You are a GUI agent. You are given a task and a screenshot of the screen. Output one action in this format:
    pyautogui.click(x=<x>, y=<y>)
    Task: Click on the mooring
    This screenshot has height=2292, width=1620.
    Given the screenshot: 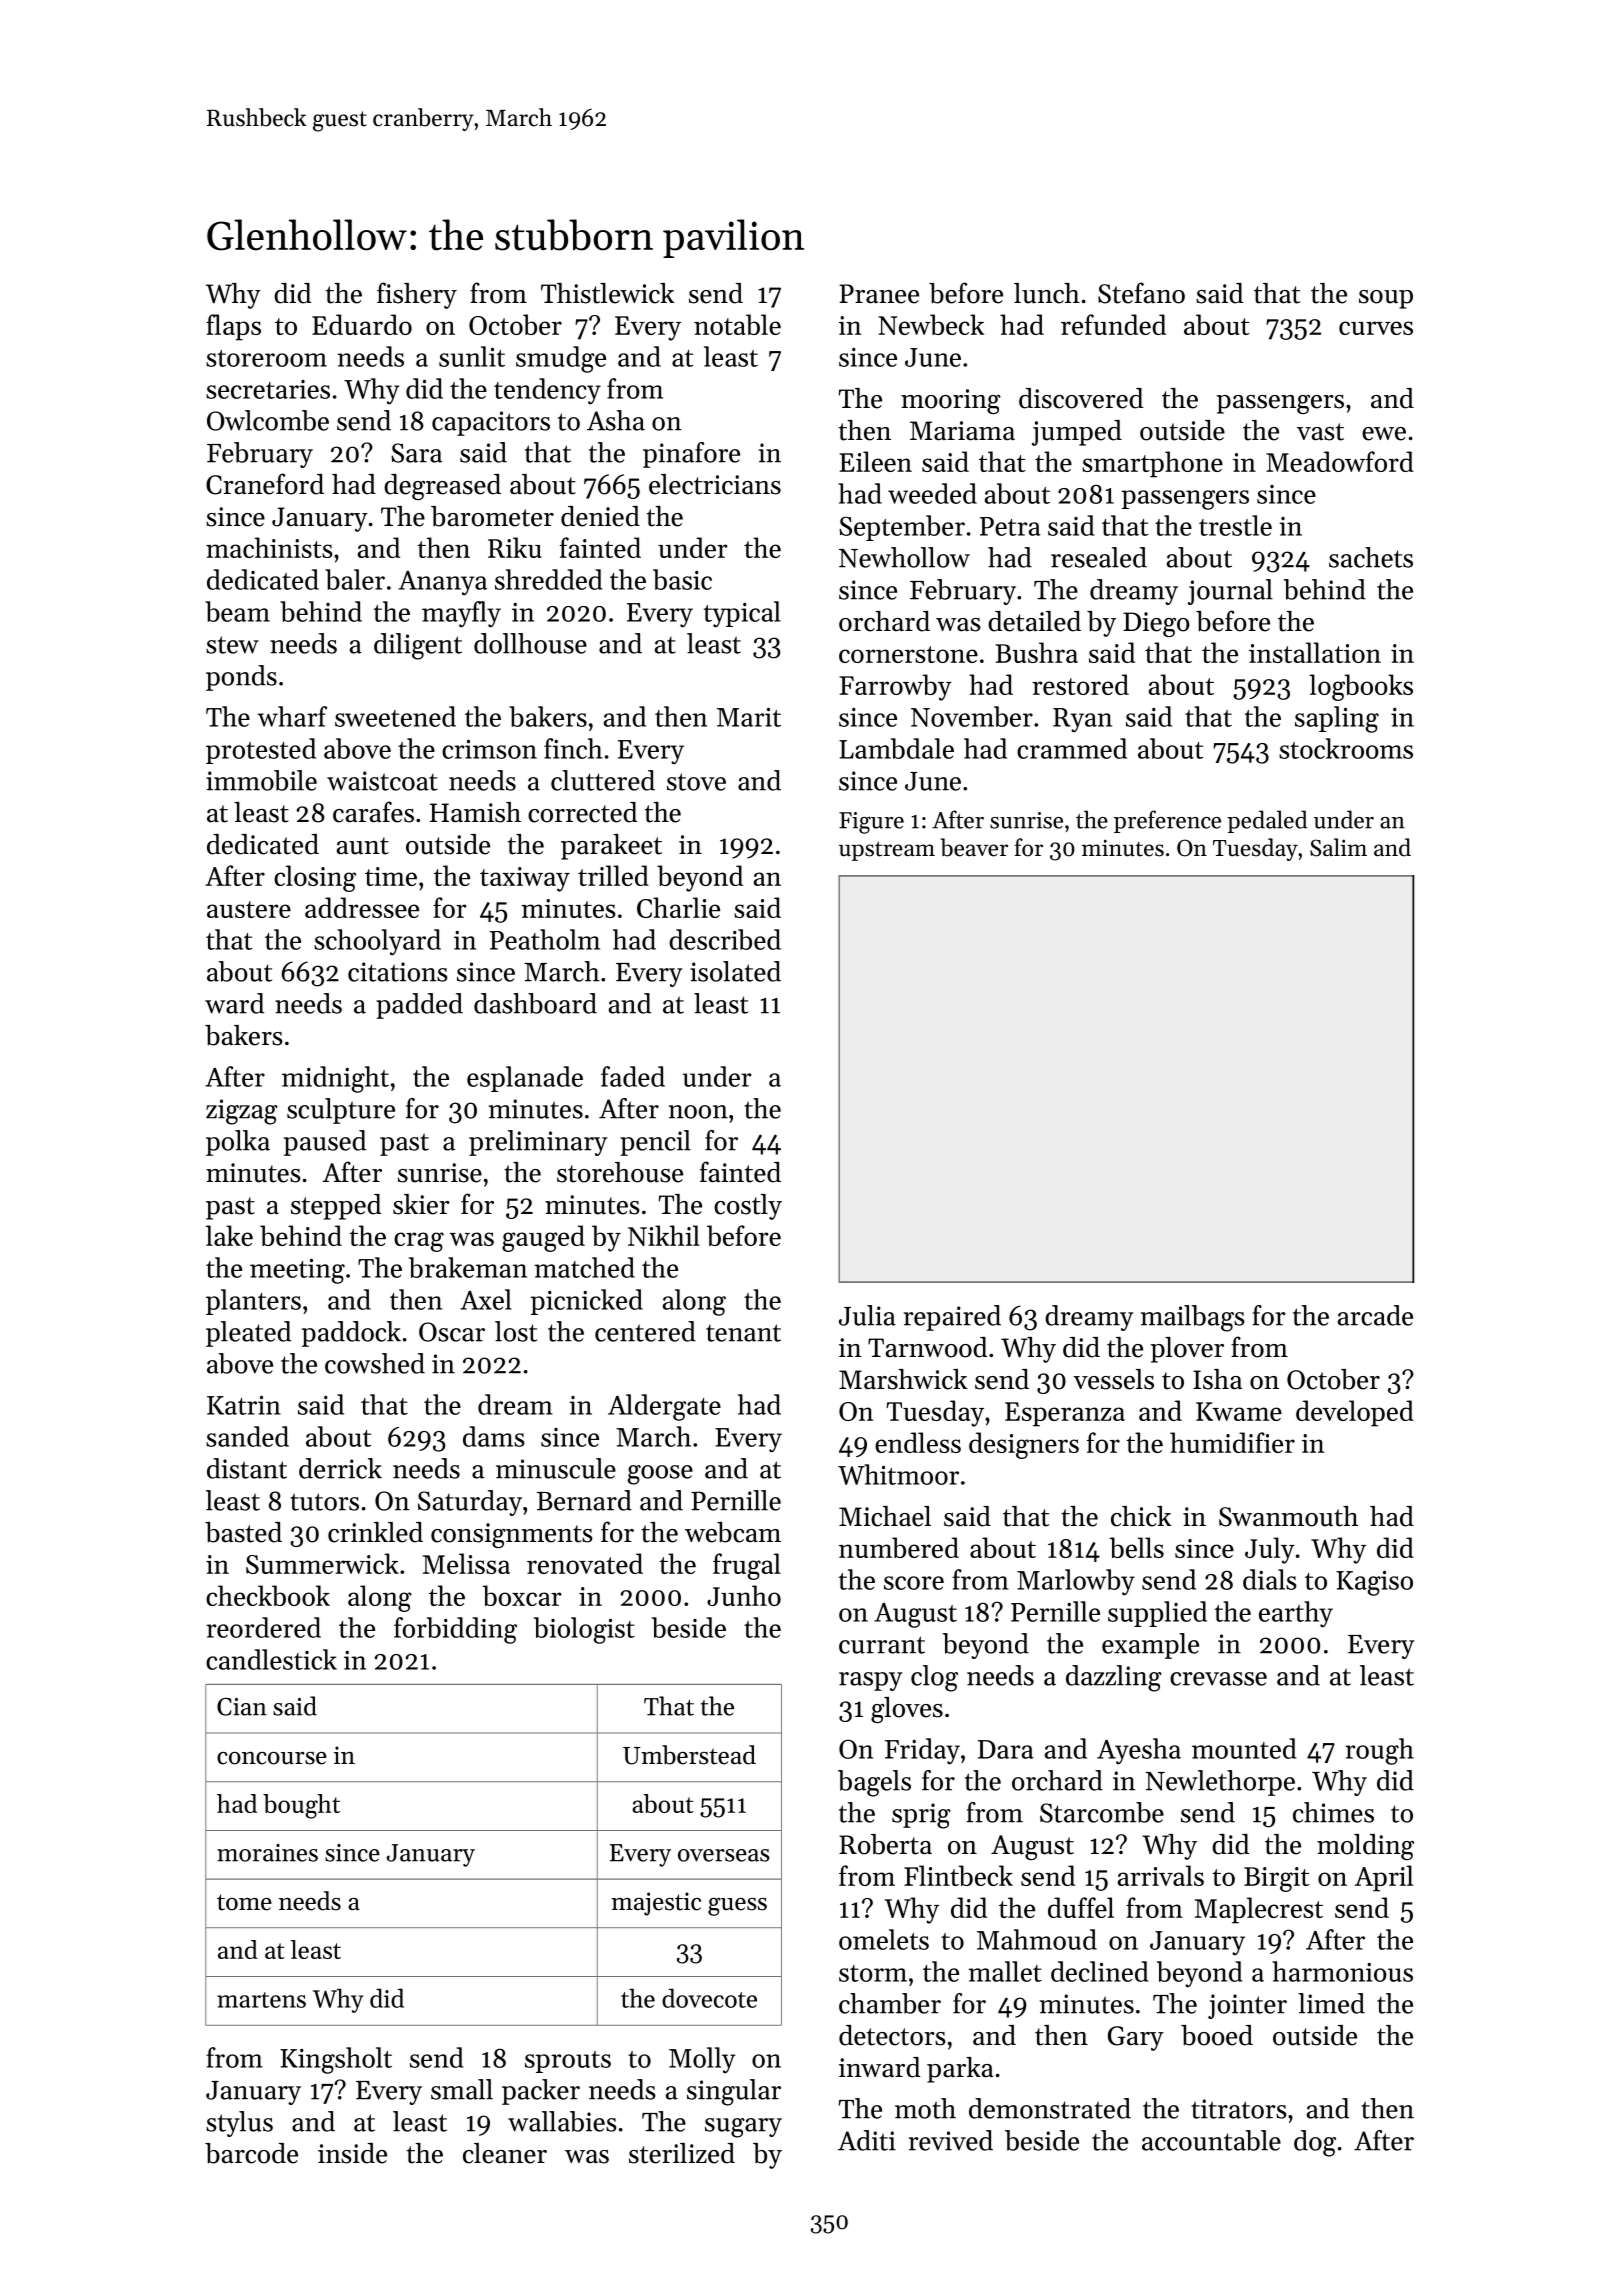 What is the action you would take?
    pyautogui.click(x=951, y=401)
